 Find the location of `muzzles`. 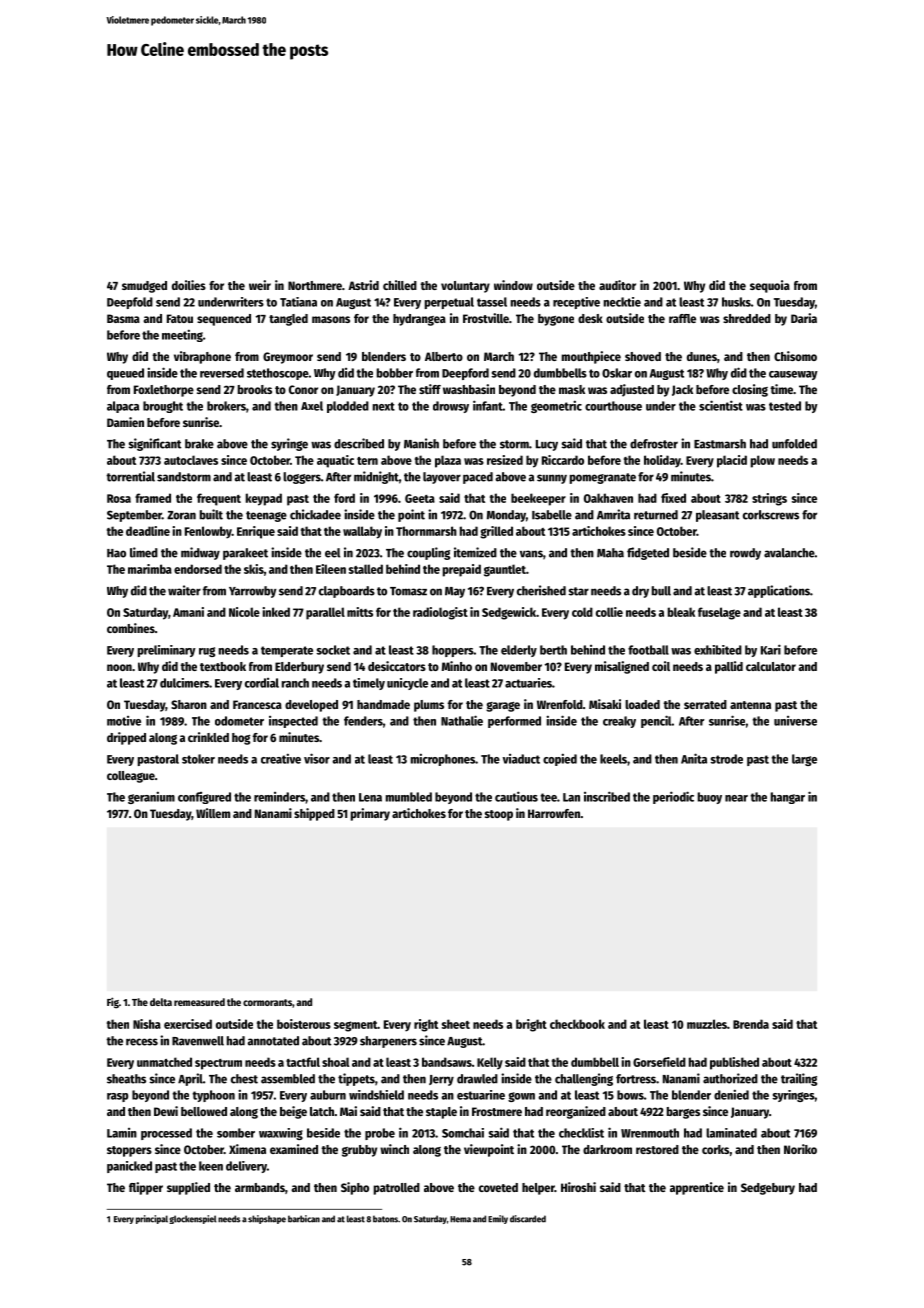

muzzles is located at coordinates (707, 1024).
